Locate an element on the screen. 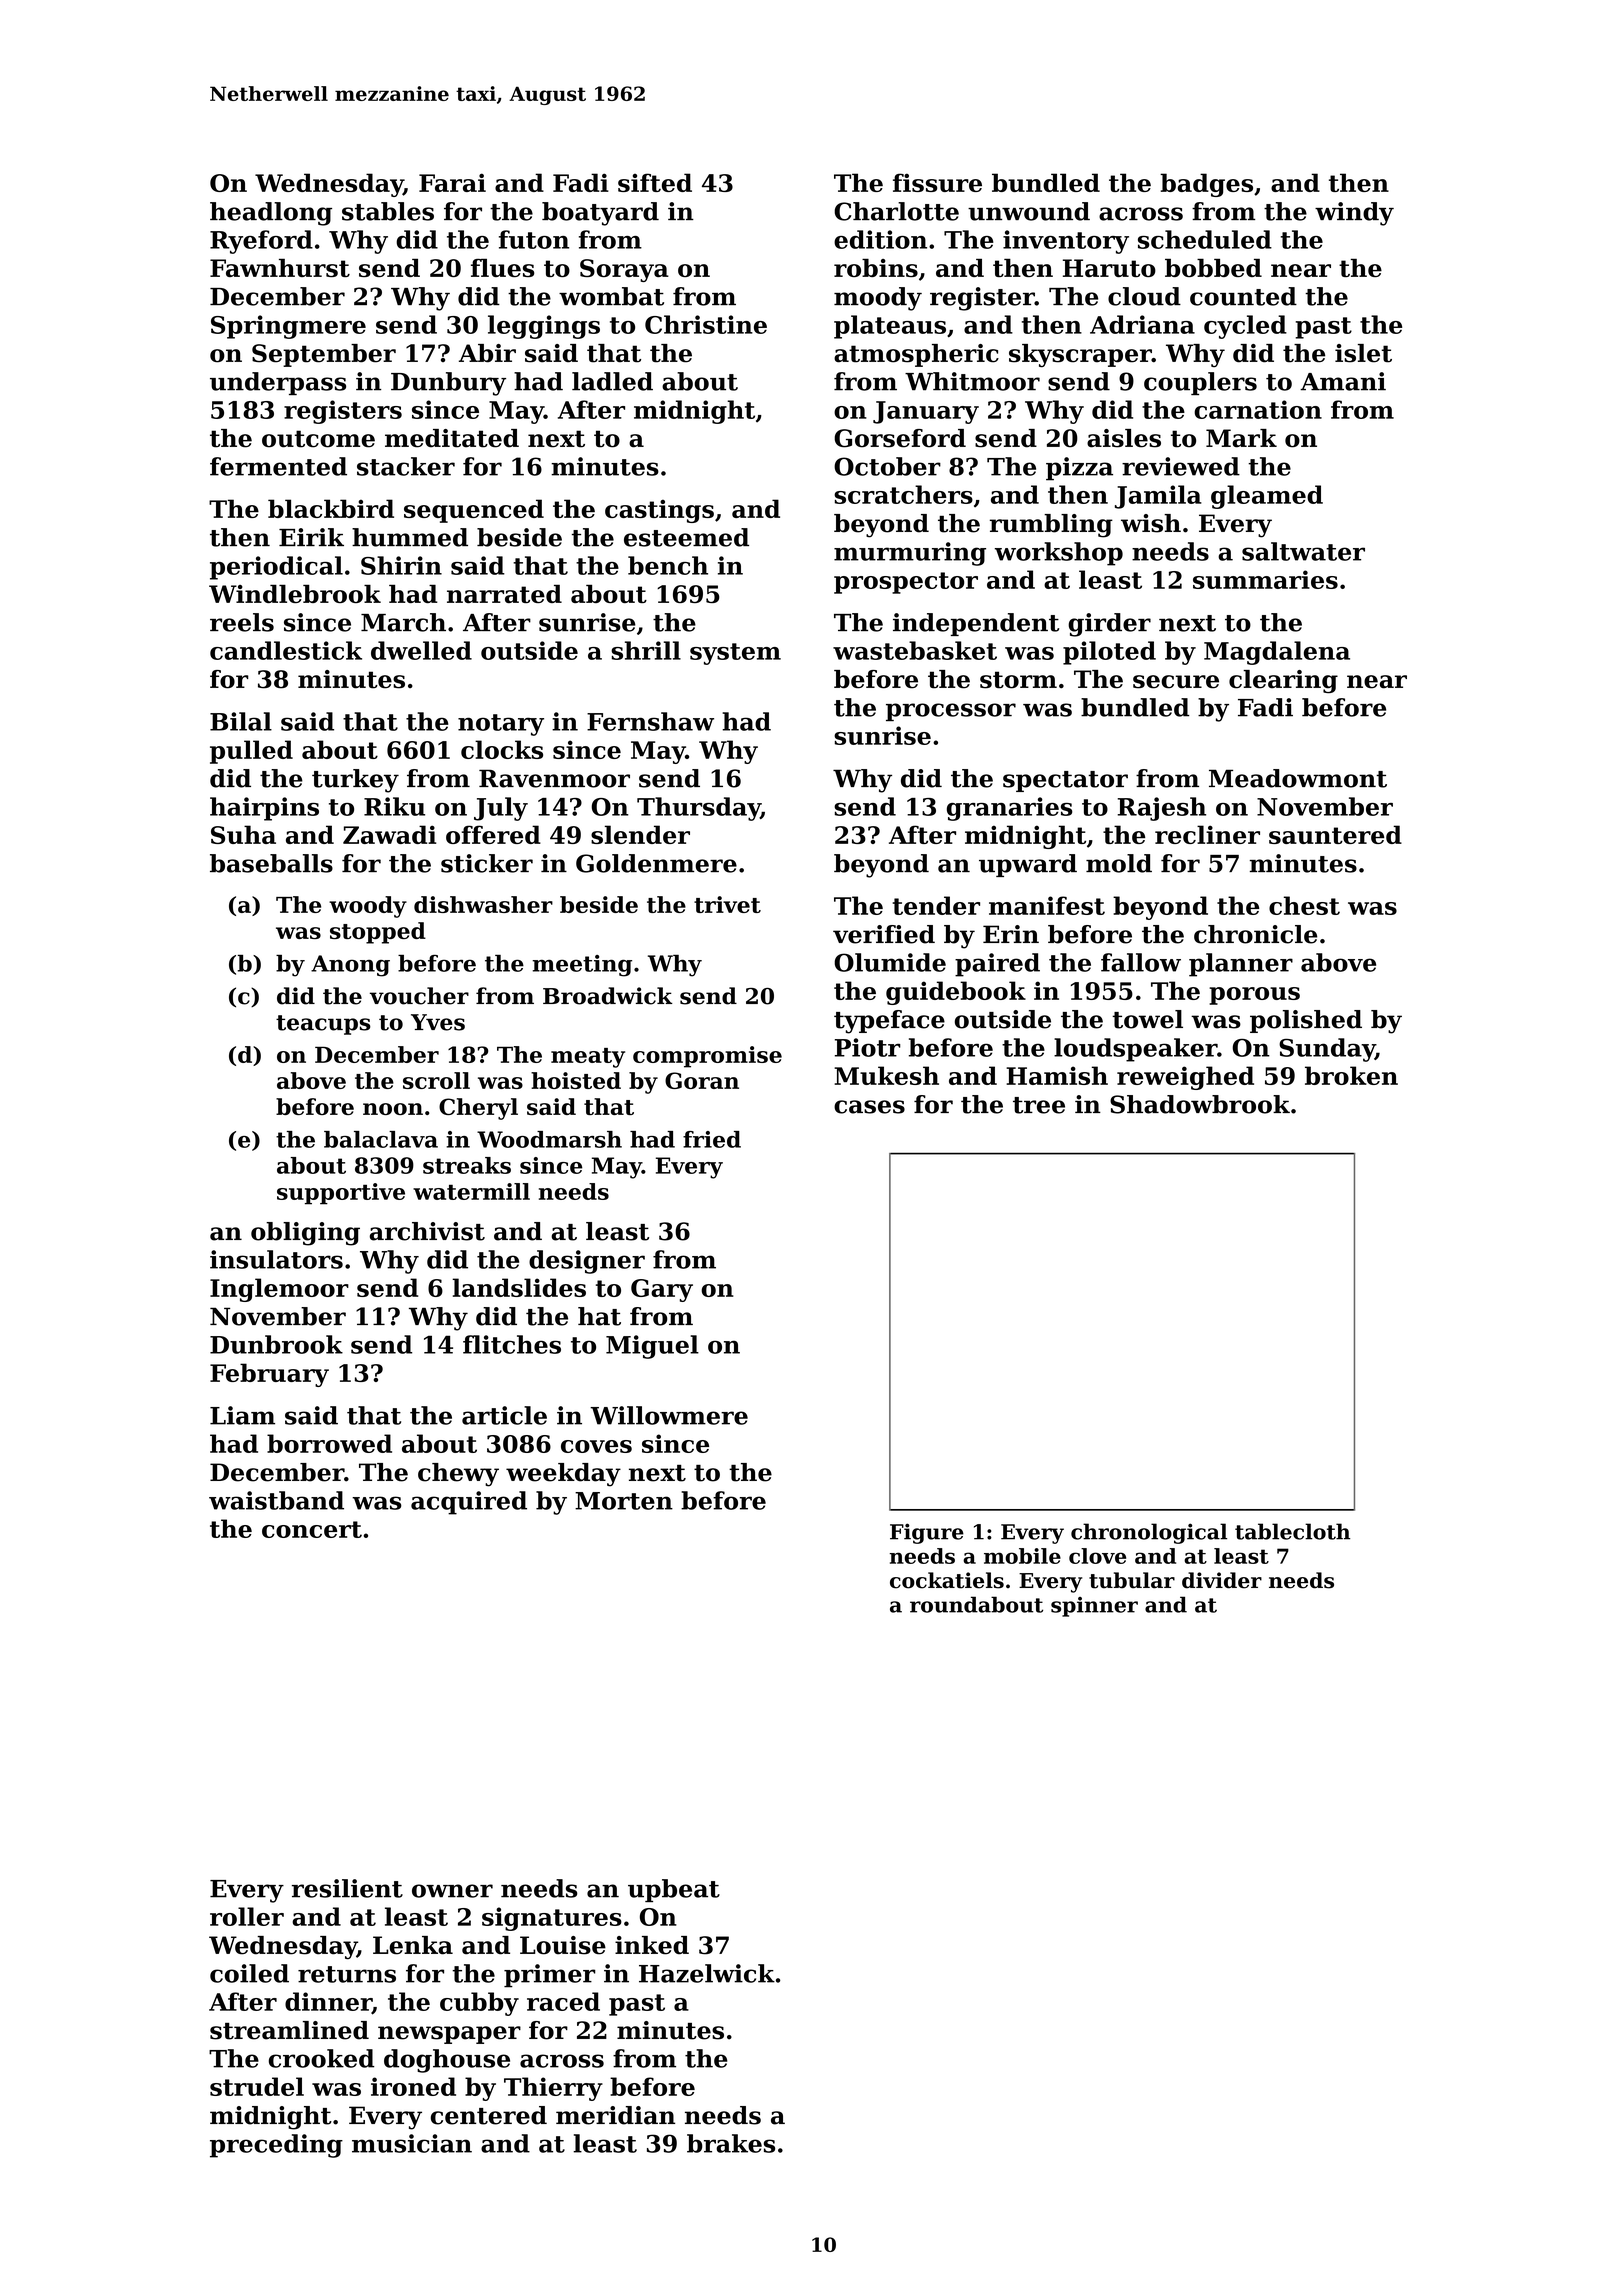 This screenshot has height=2292, width=1620. fried is located at coordinates (712, 1139).
